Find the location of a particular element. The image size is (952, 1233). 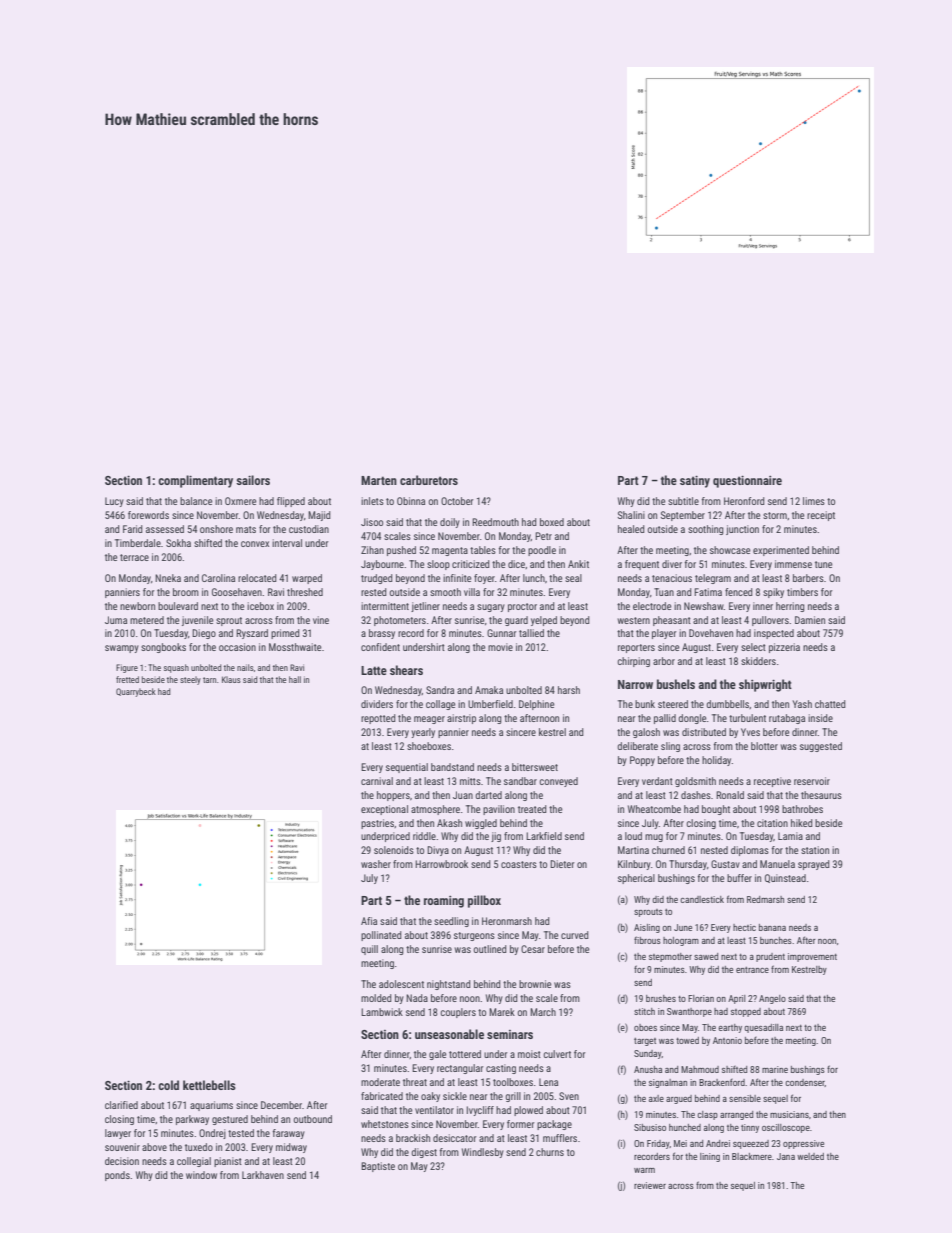

forewords is located at coordinates (148, 515).
